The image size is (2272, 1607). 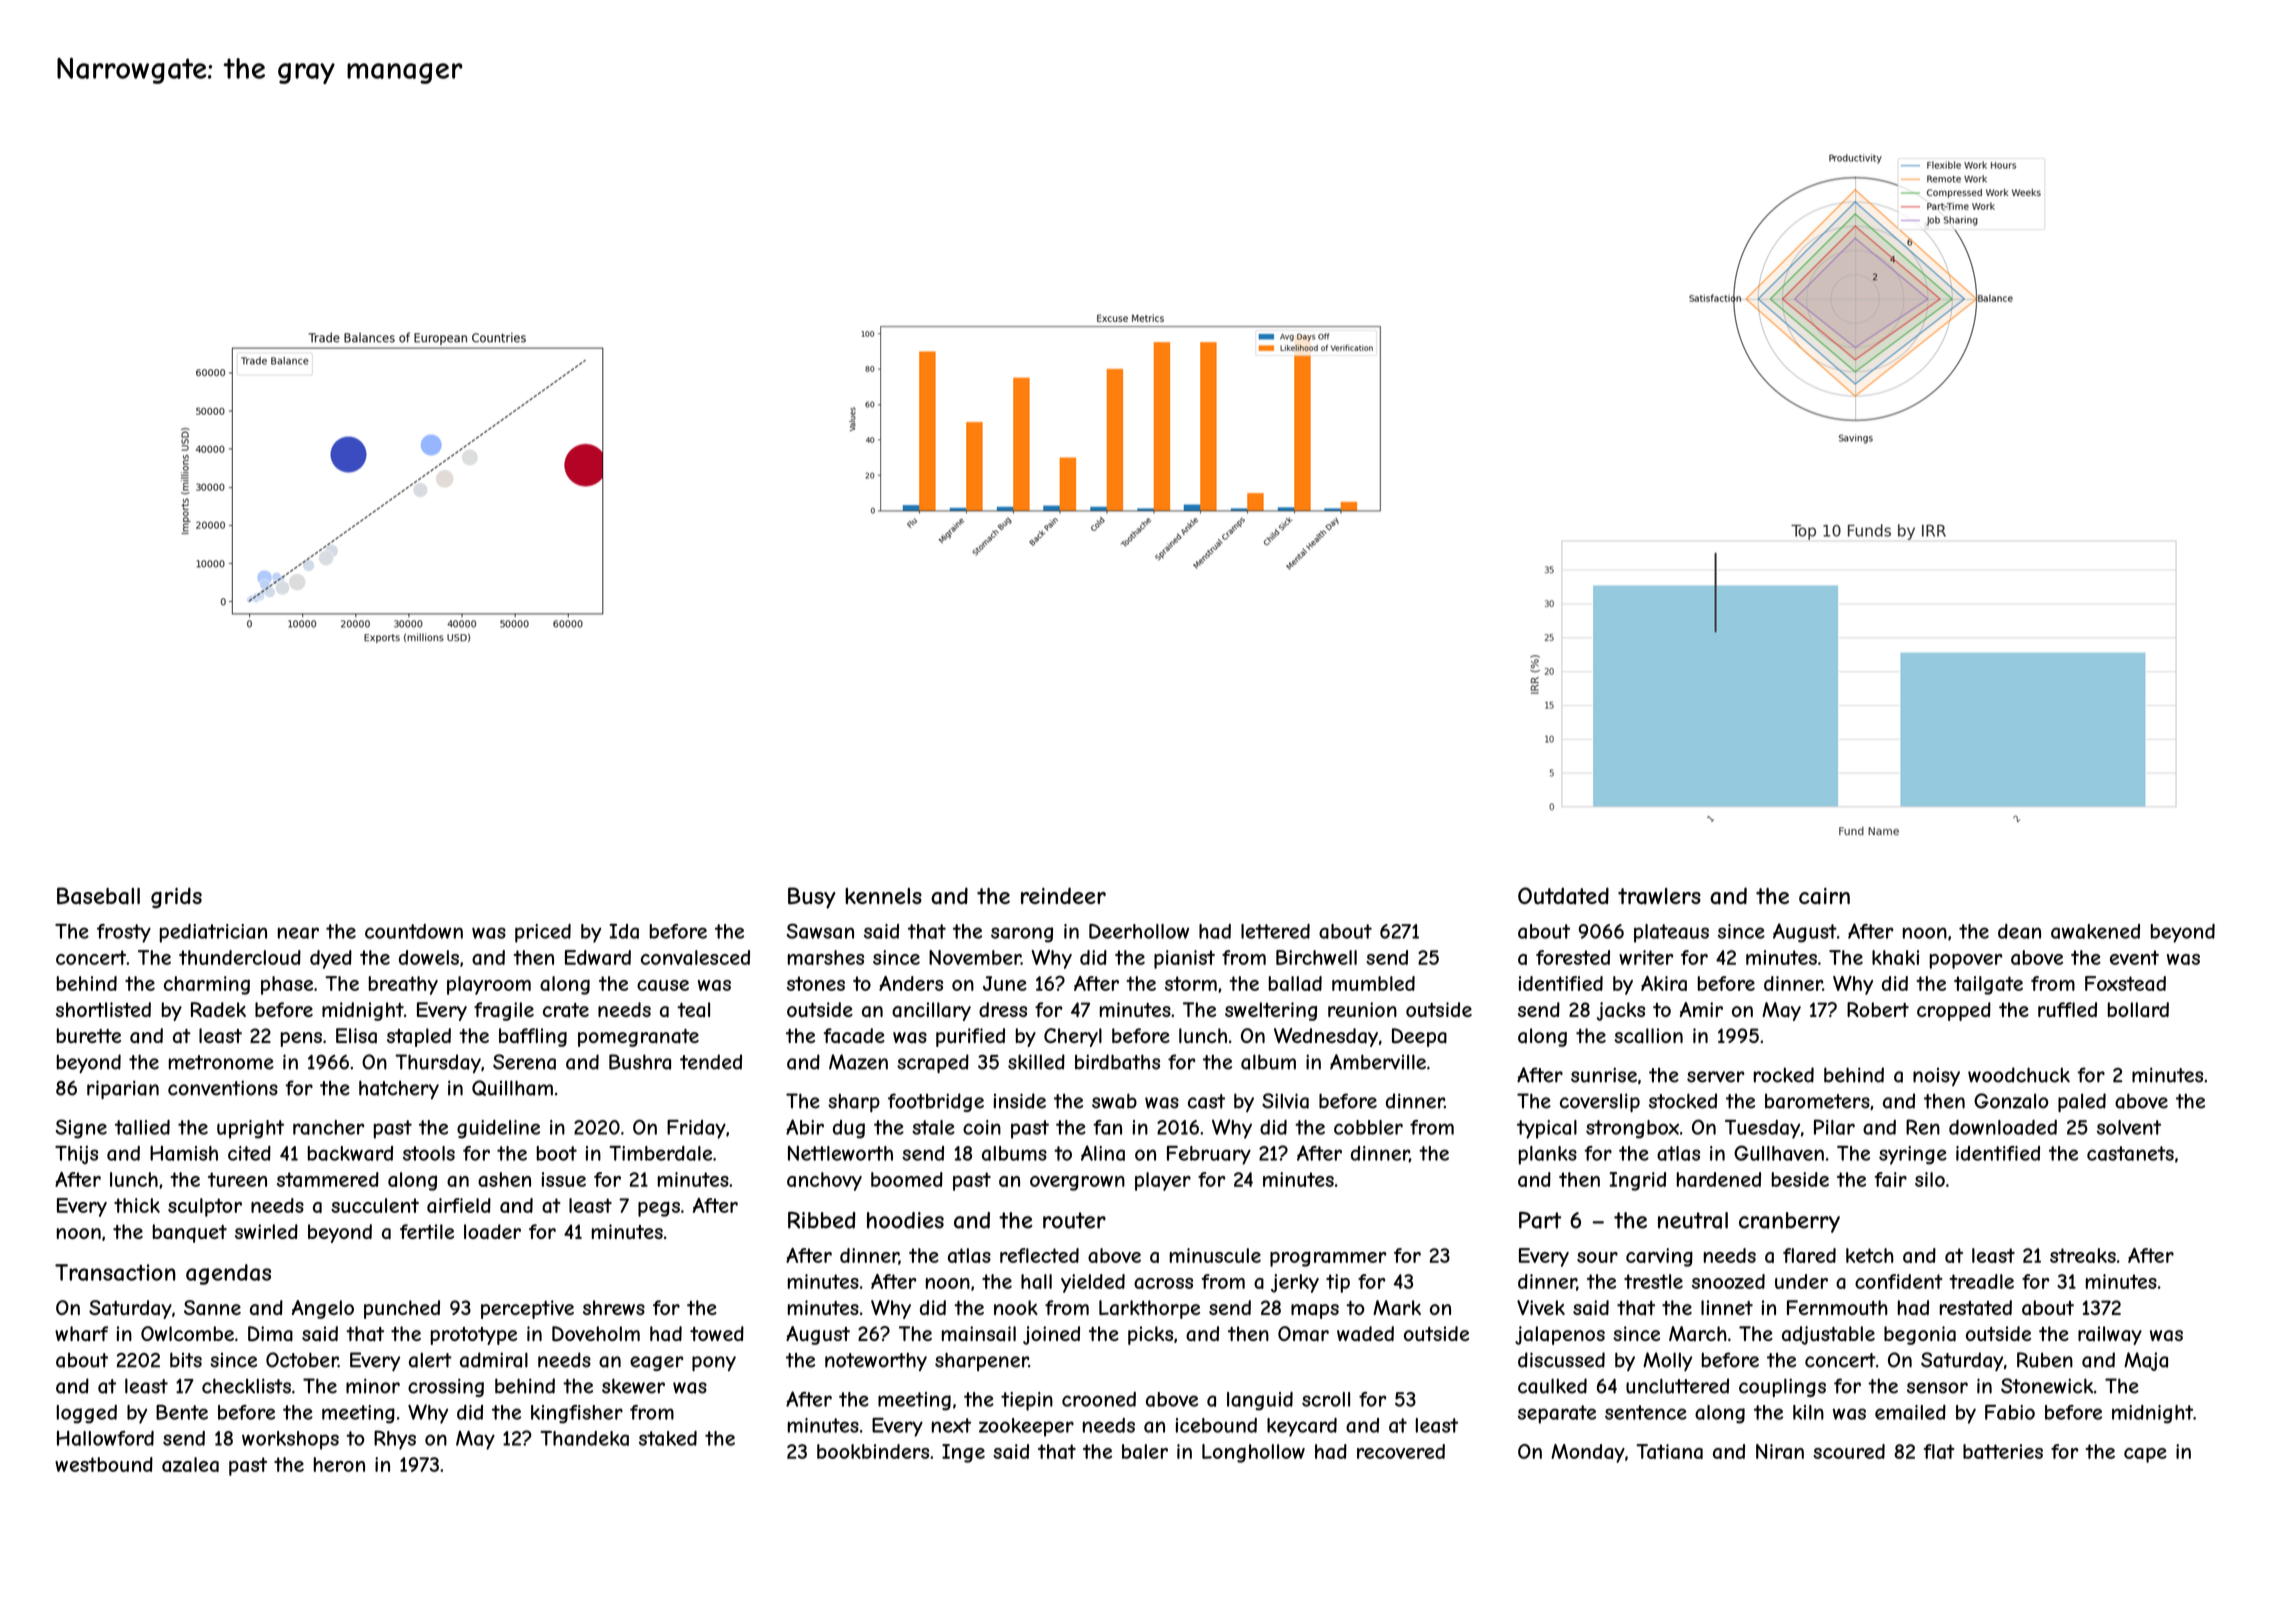 I want to click on strongbox, so click(x=1632, y=1129).
